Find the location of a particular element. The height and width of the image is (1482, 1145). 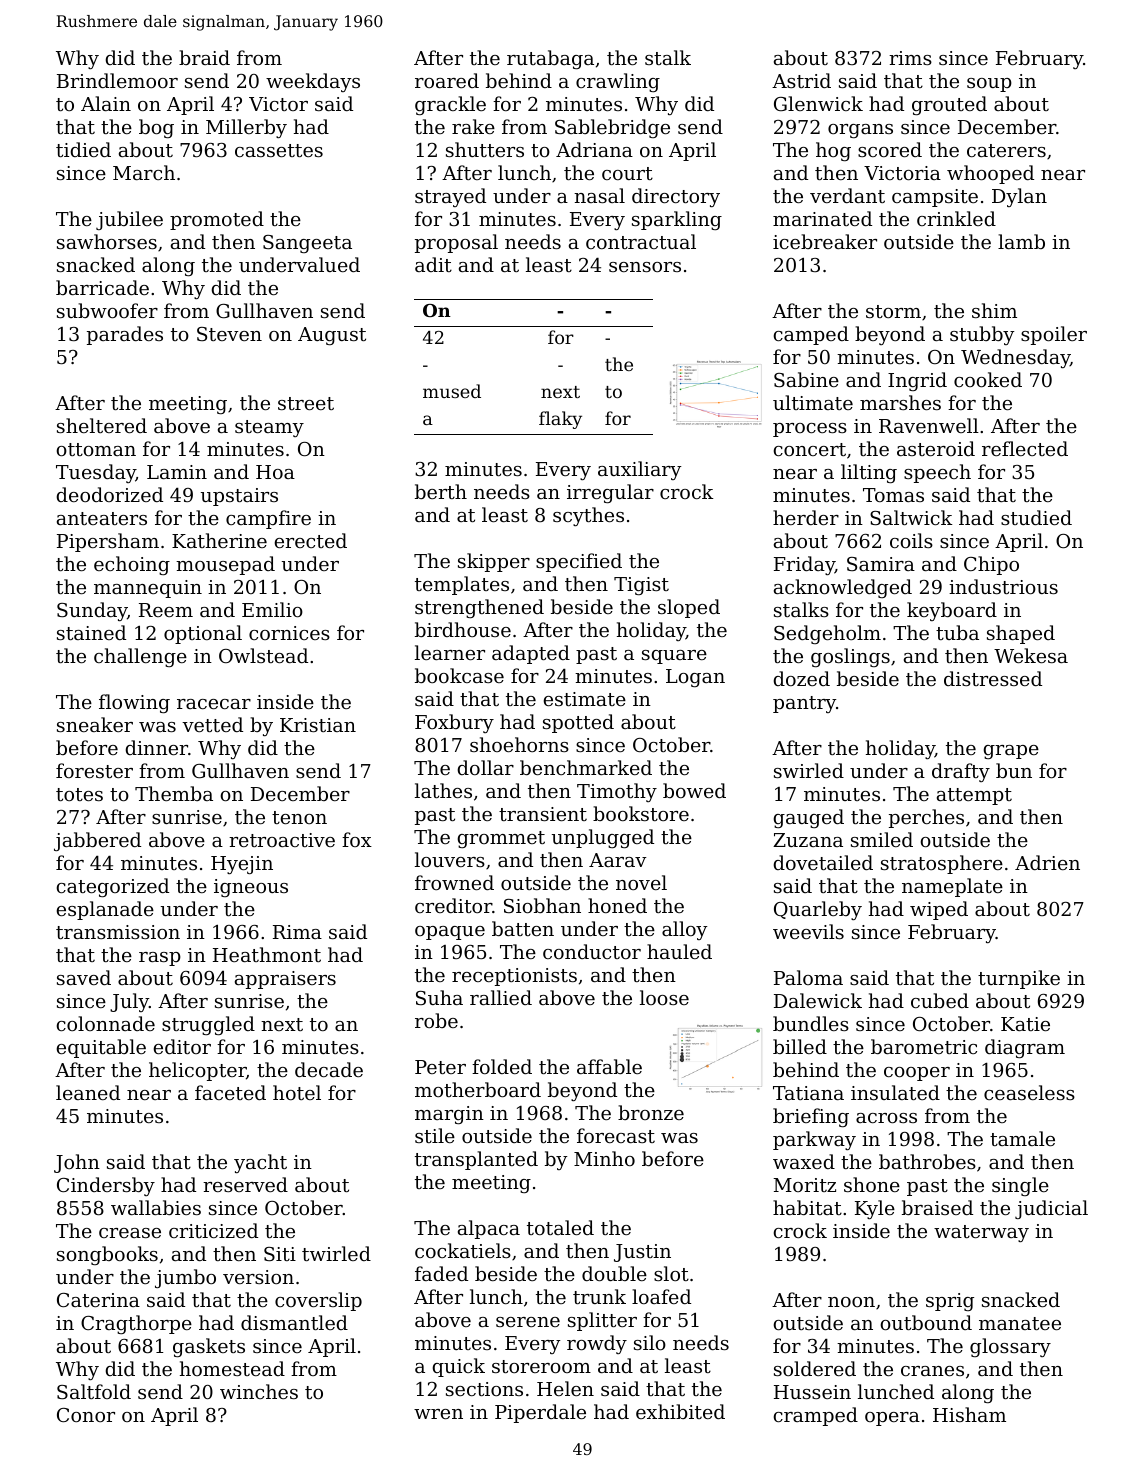

igneous is located at coordinates (251, 888).
